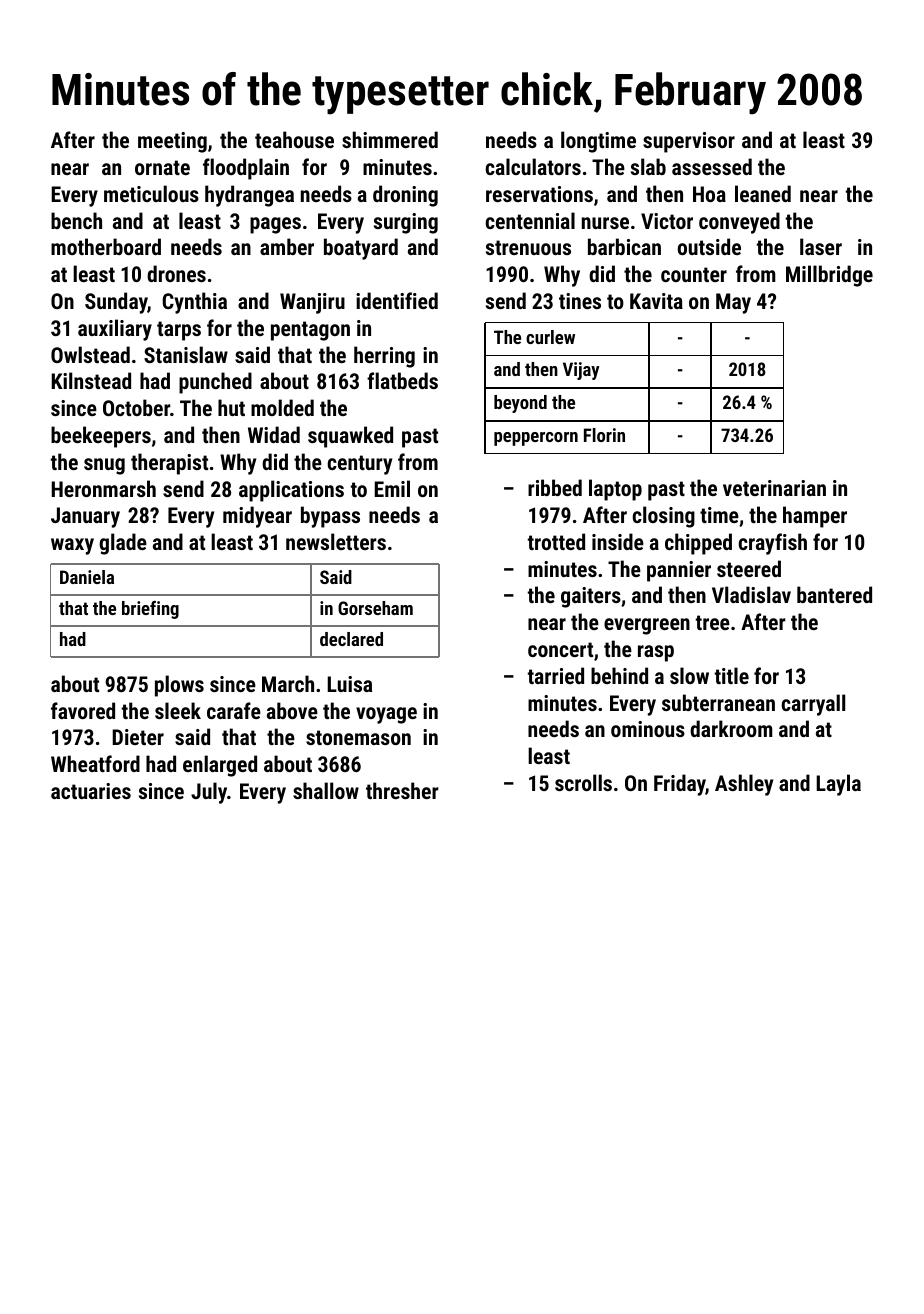 The width and height of the page is (924, 1314). Describe the element at coordinates (712, 166) in the page. I see `assessed` at that location.
